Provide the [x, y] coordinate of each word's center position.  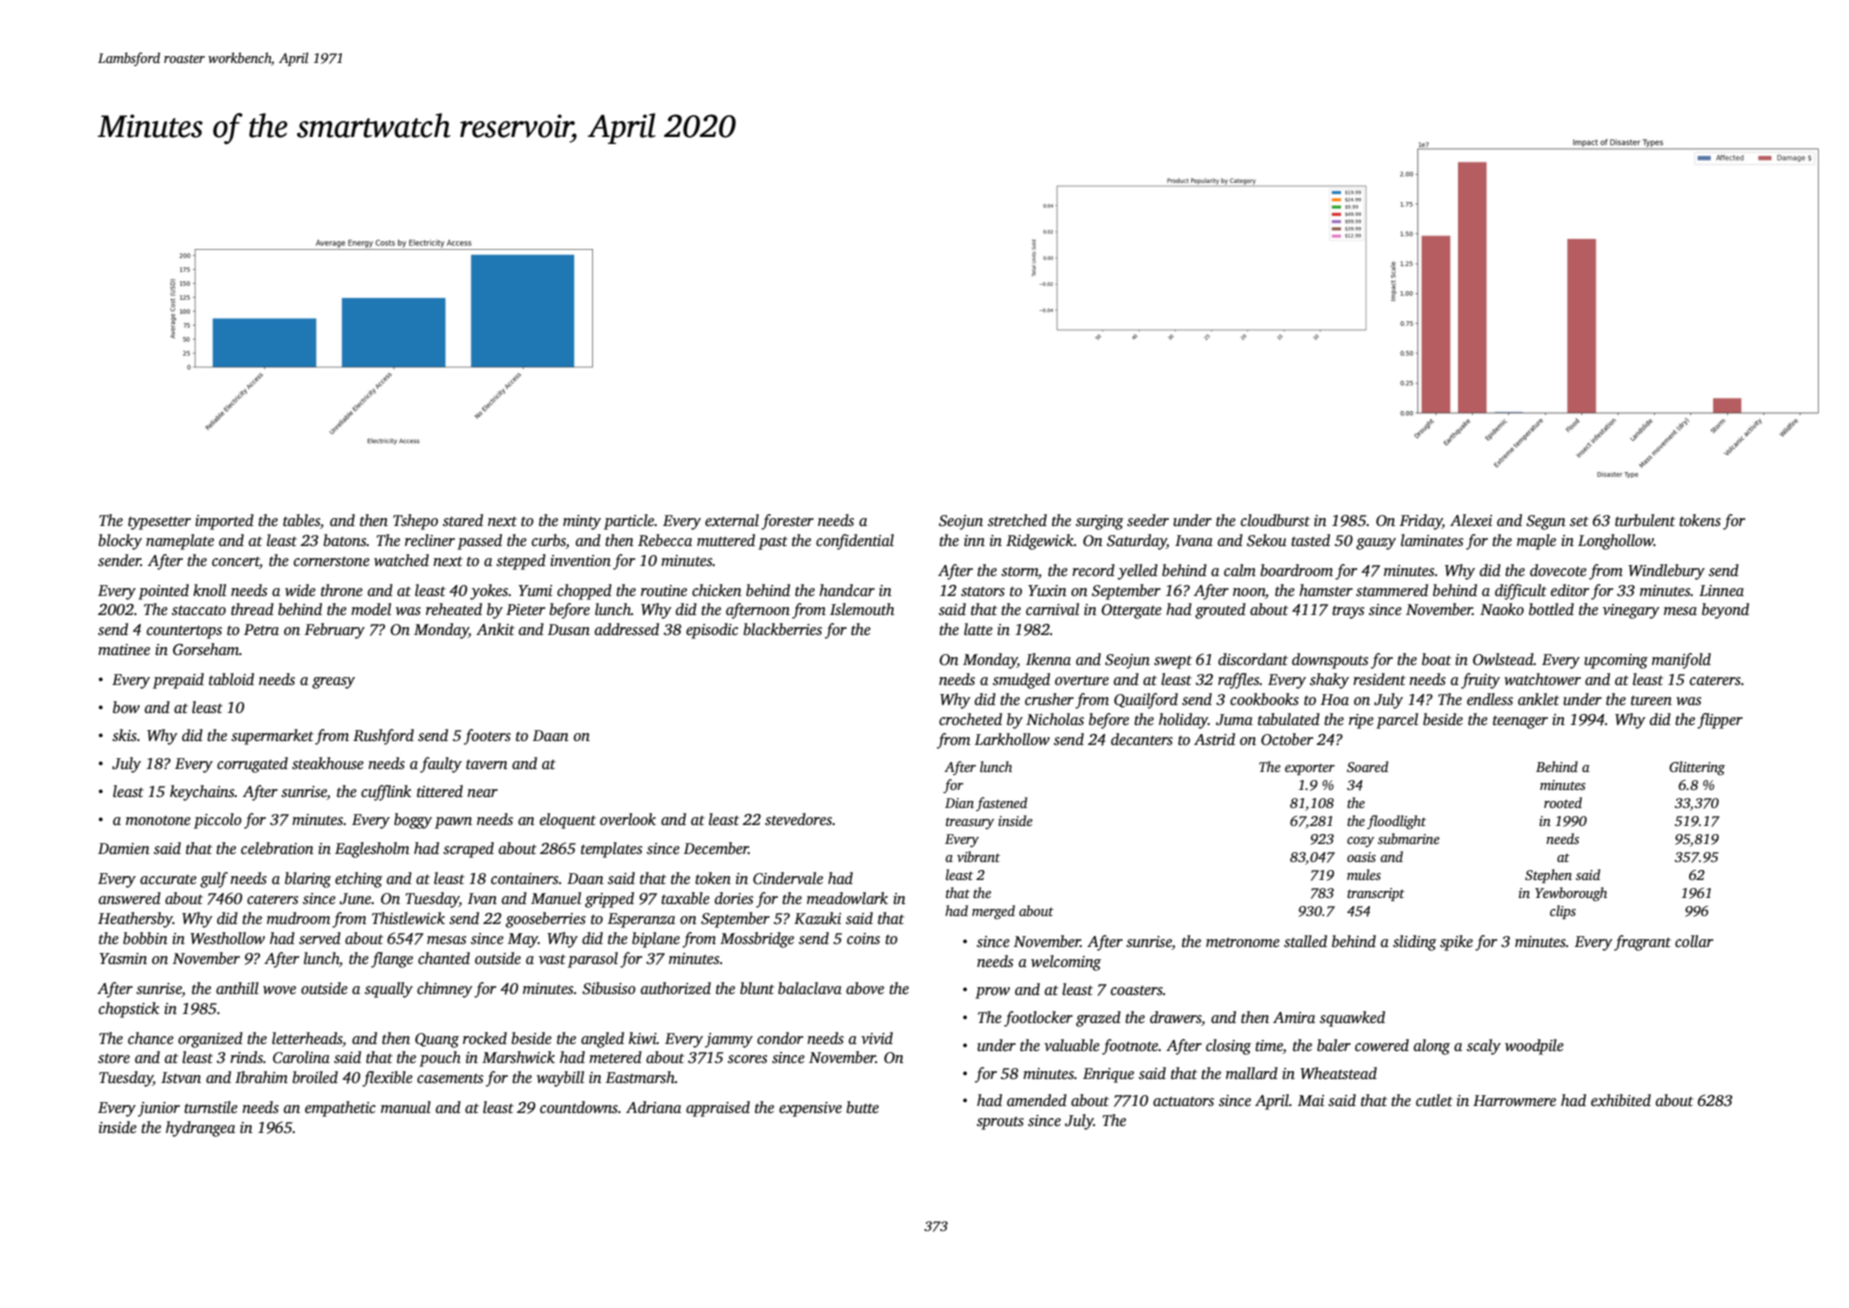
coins [863, 939]
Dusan [569, 629]
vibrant [978, 856]
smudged [1021, 681]
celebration [277, 848]
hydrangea [200, 1129]
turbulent [1645, 520]
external [732, 520]
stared [463, 520]
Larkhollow [1012, 739]
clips [1563, 912]
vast [552, 959]
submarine [1409, 838]
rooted [1563, 802]
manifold [1681, 661]
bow [126, 707]
